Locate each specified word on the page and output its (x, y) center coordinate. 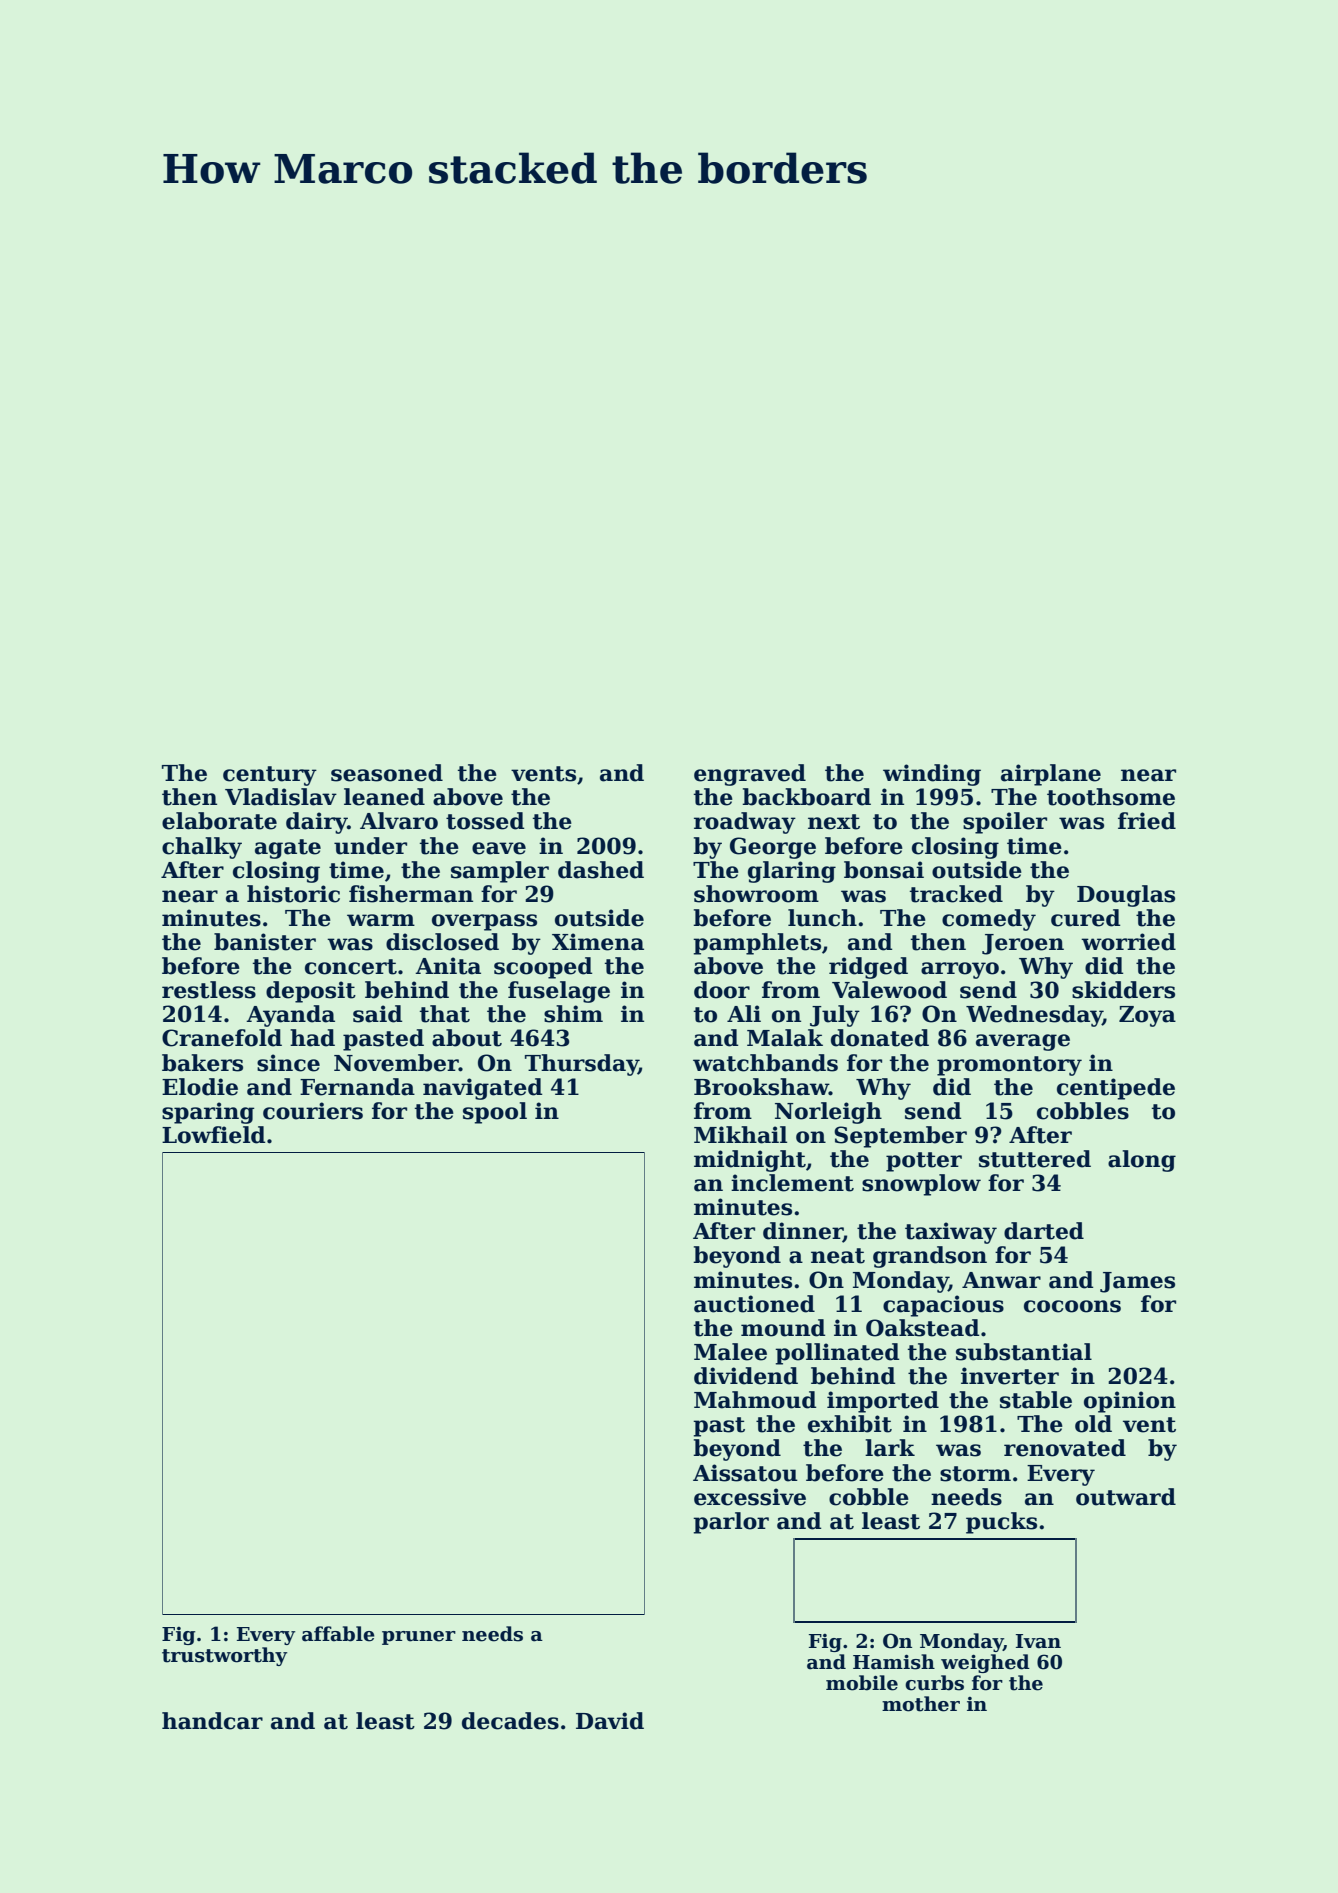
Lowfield (214, 1135)
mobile (862, 1683)
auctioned (754, 1304)
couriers (313, 1111)
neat (838, 1256)
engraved (750, 775)
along (1142, 1161)
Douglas (1126, 896)
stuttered (1035, 1159)
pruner (419, 1638)
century (270, 776)
